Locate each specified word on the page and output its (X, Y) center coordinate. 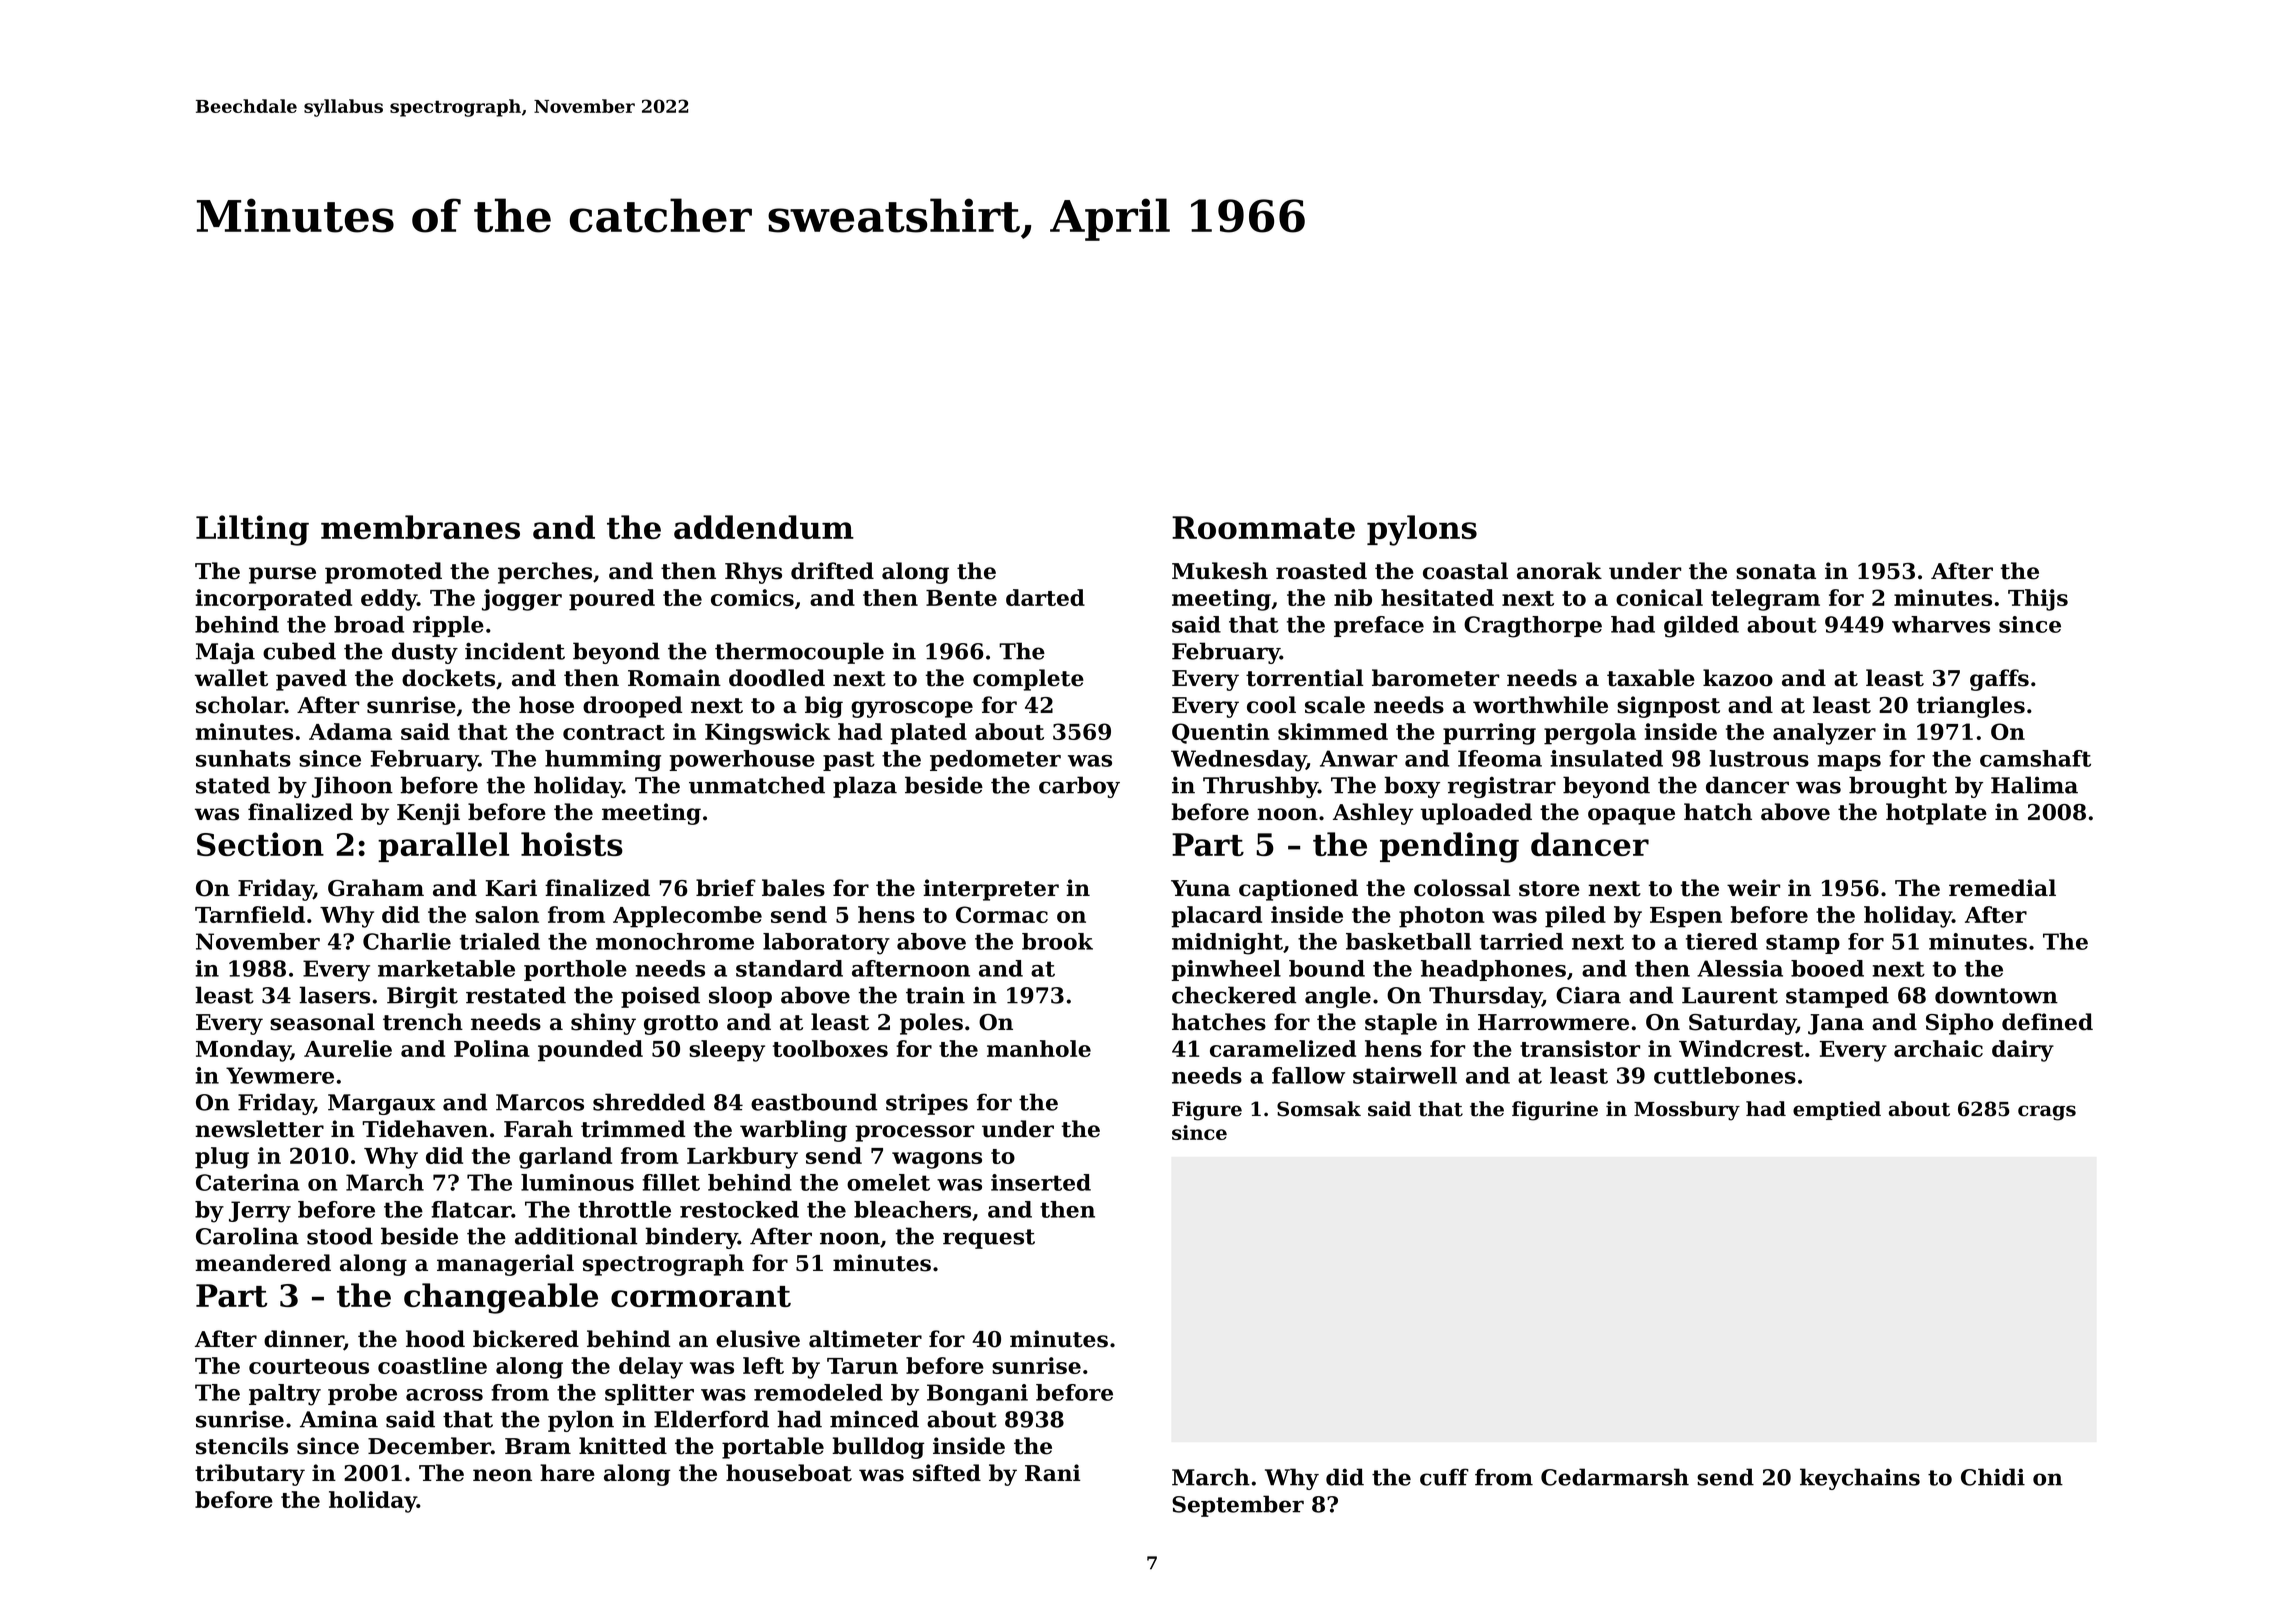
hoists (572, 844)
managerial (505, 1265)
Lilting (252, 530)
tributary (250, 1475)
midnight (1227, 944)
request (989, 1239)
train (935, 995)
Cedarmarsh (1615, 1477)
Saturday (1742, 1024)
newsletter (259, 1129)
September (1238, 1506)
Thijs (2038, 600)
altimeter (865, 1339)
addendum (764, 527)
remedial (2002, 888)
